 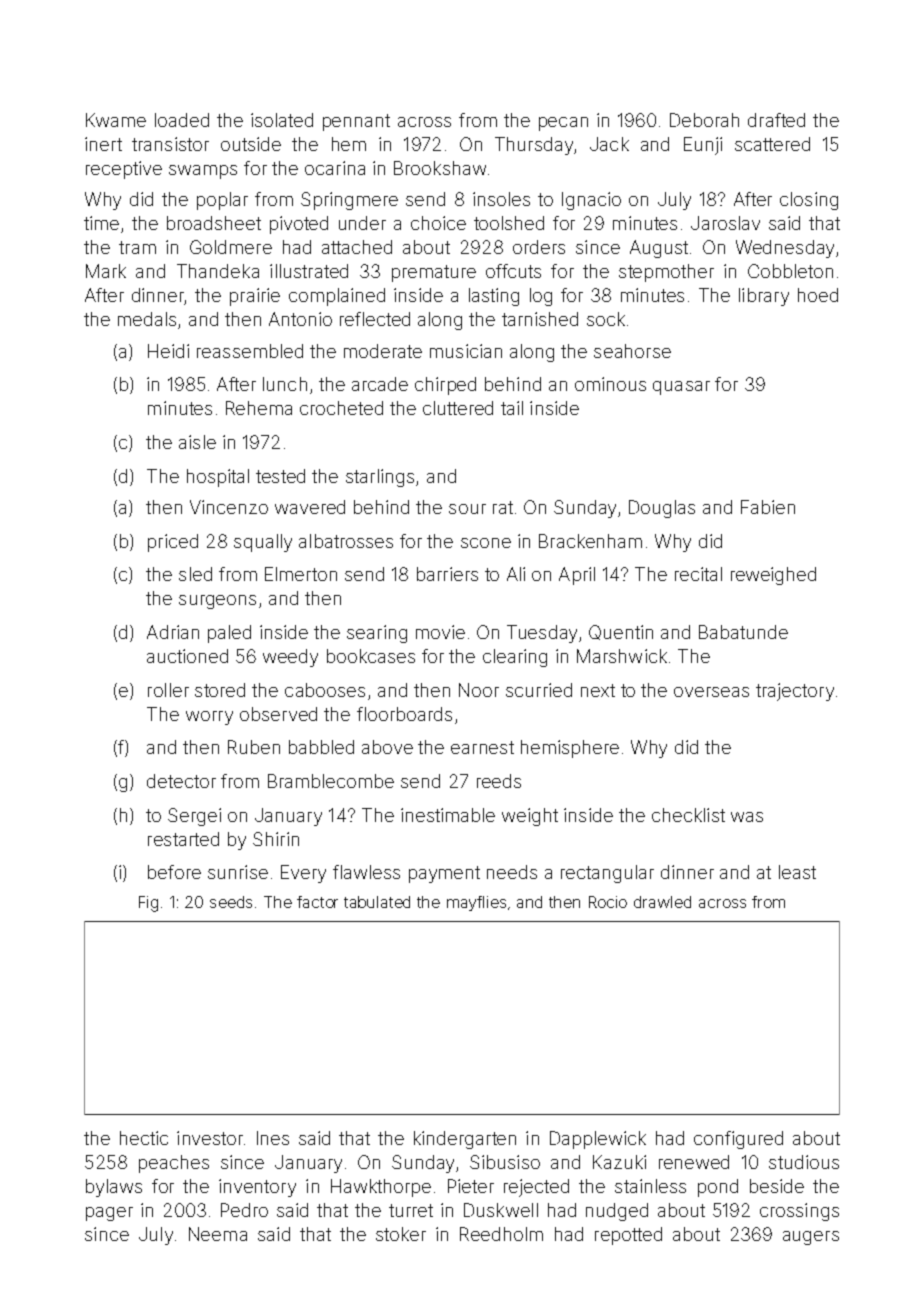 I want to click on surgeons, so click(x=217, y=602).
